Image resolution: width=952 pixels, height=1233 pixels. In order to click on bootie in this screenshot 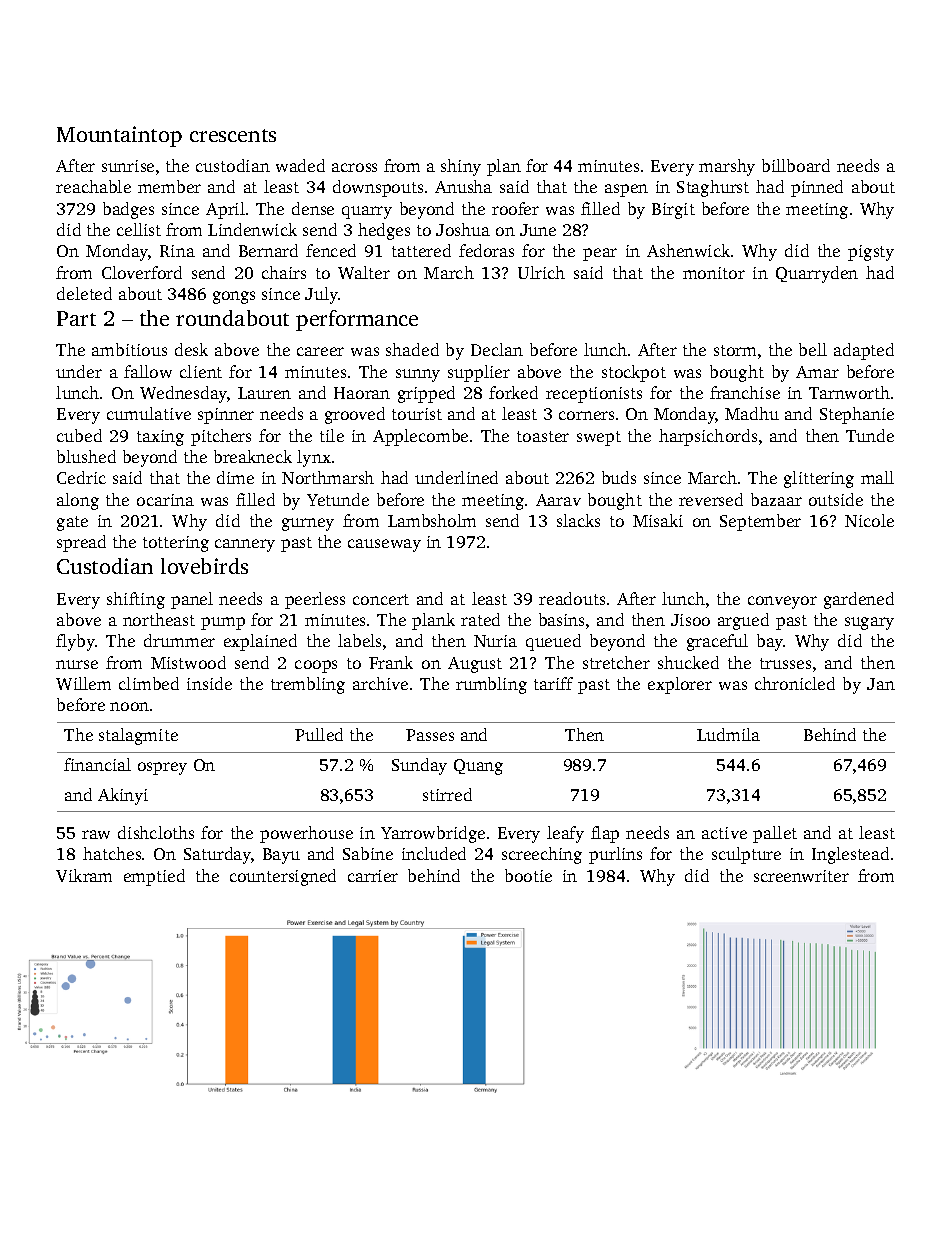, I will do `click(528, 875)`.
